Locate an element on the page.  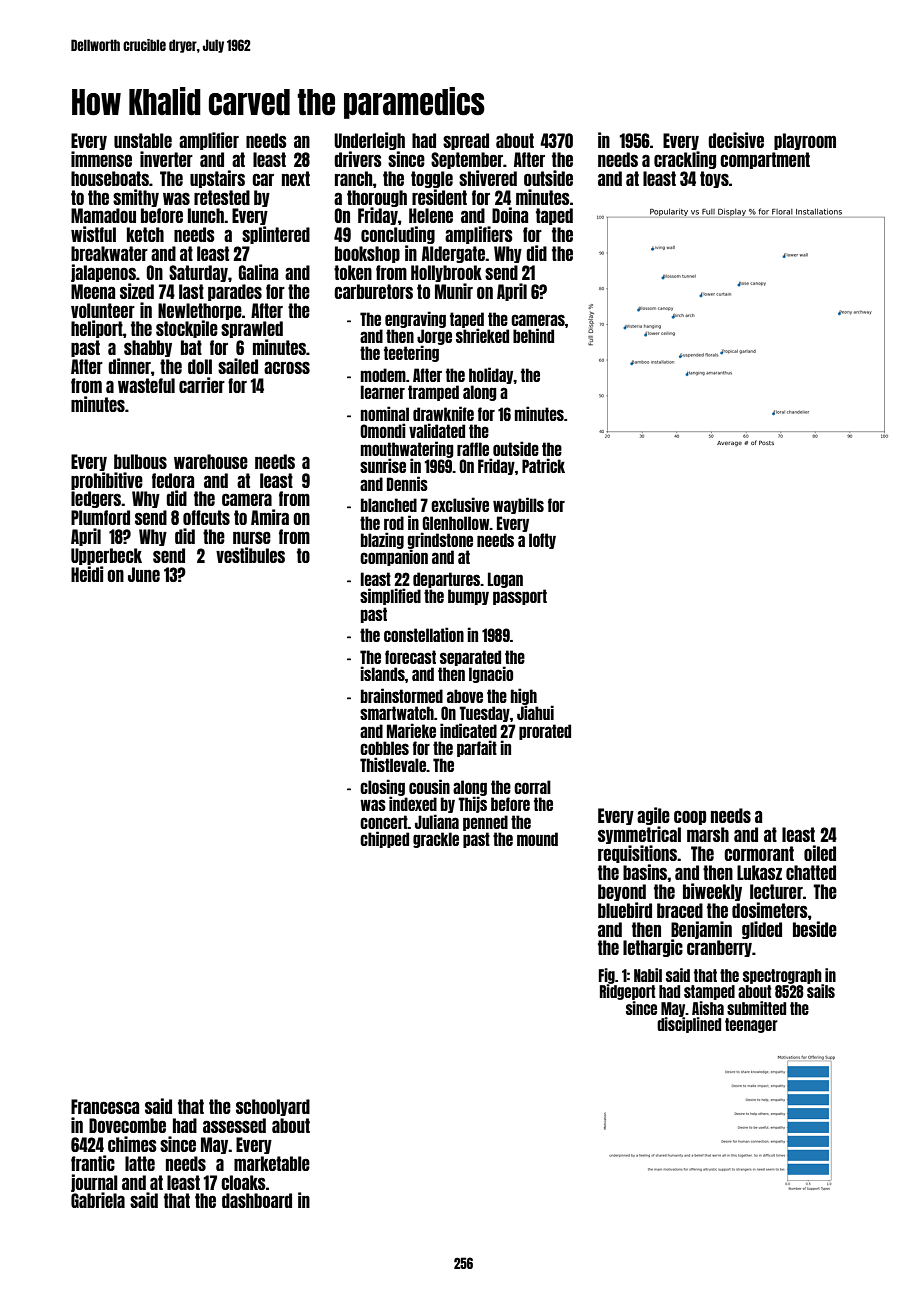
dashboard is located at coordinates (257, 1200).
